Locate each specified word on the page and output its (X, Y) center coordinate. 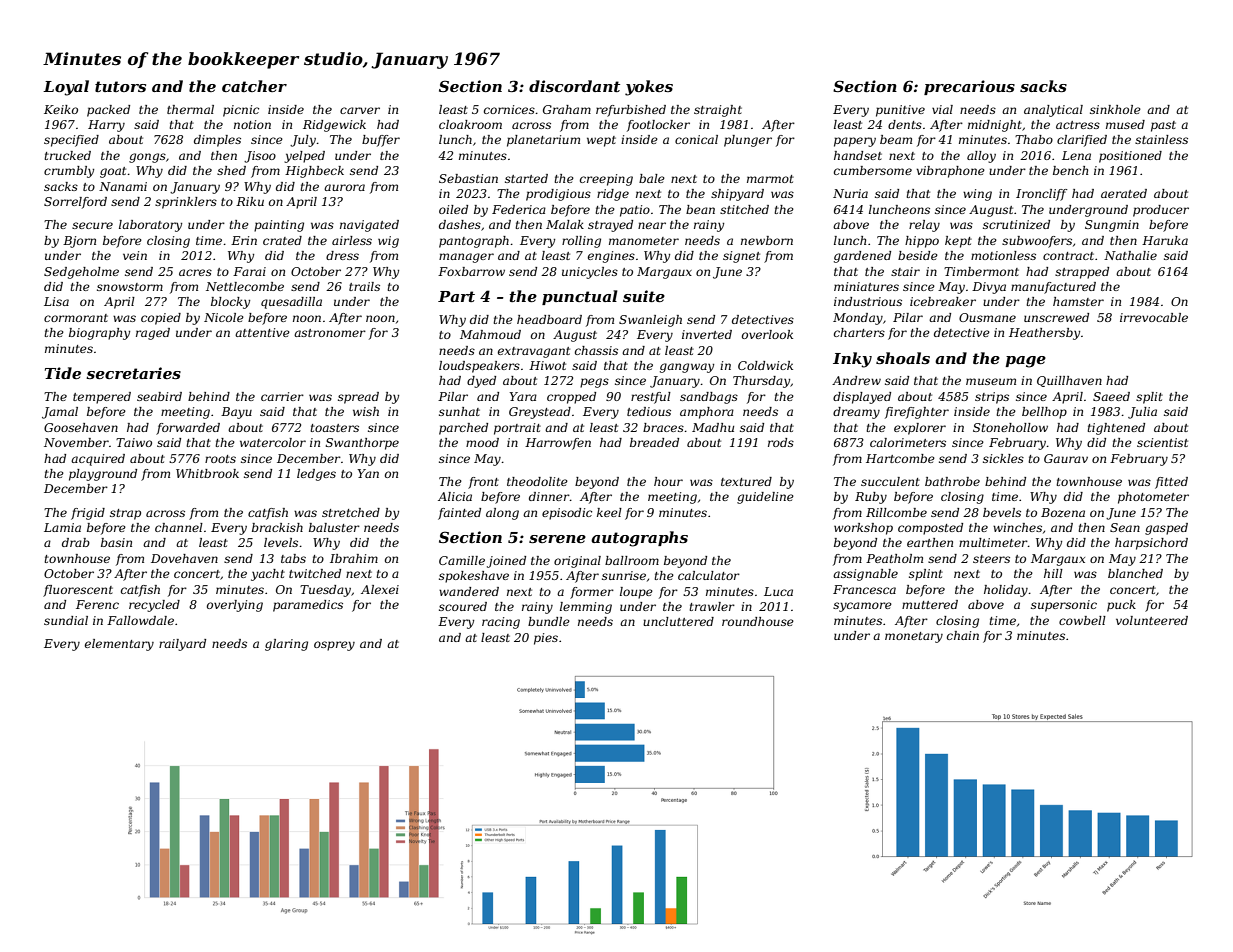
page (1025, 362)
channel (179, 527)
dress (342, 255)
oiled (453, 209)
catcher (254, 86)
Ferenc (97, 604)
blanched (1135, 573)
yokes (649, 88)
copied (161, 319)
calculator (709, 575)
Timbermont (981, 271)
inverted (707, 334)
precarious (969, 87)
